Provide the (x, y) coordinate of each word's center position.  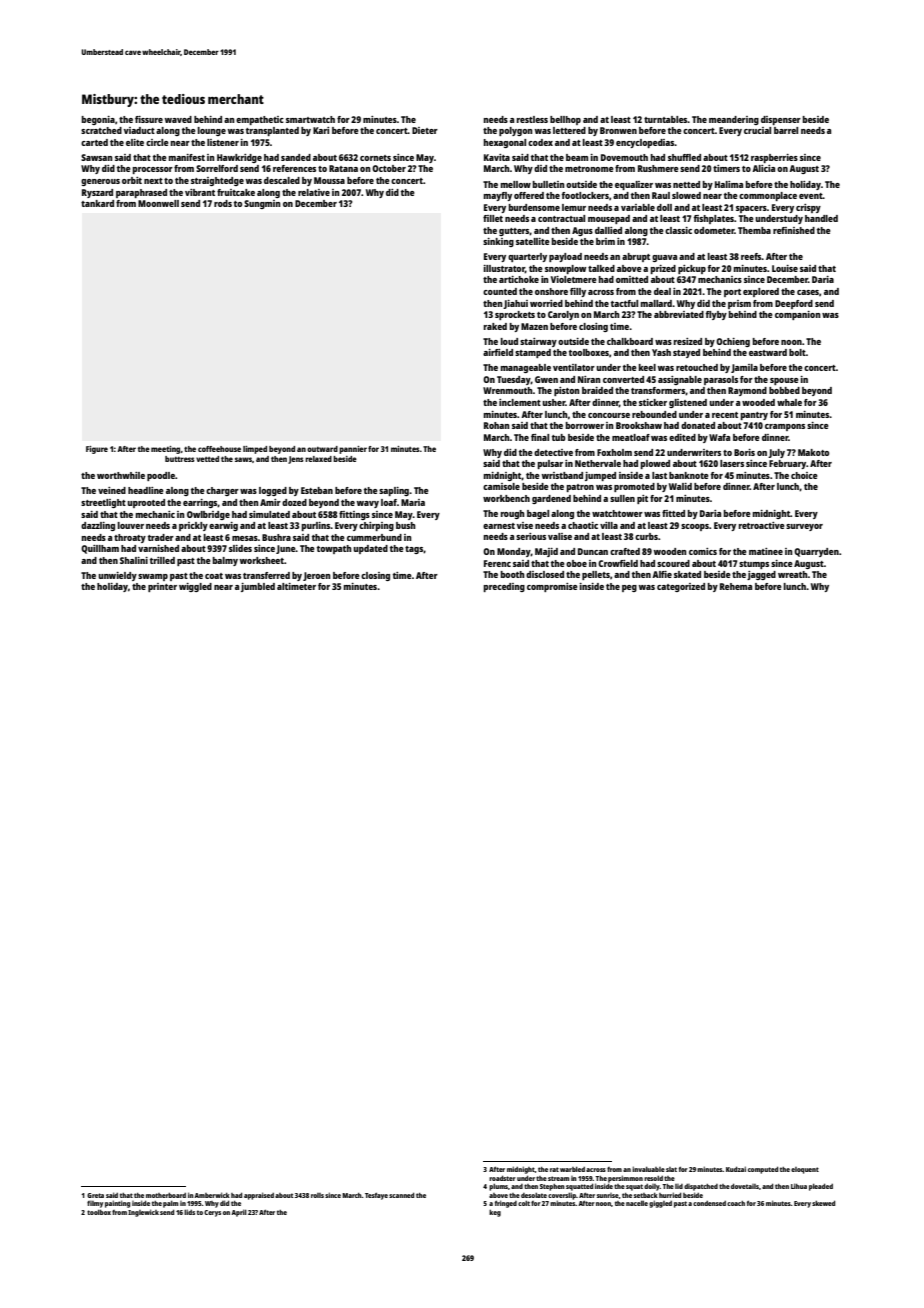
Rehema (736, 586)
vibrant (200, 192)
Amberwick (212, 1195)
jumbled (258, 587)
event (811, 196)
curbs (646, 536)
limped (255, 450)
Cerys (212, 1213)
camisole (501, 486)
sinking (498, 242)
